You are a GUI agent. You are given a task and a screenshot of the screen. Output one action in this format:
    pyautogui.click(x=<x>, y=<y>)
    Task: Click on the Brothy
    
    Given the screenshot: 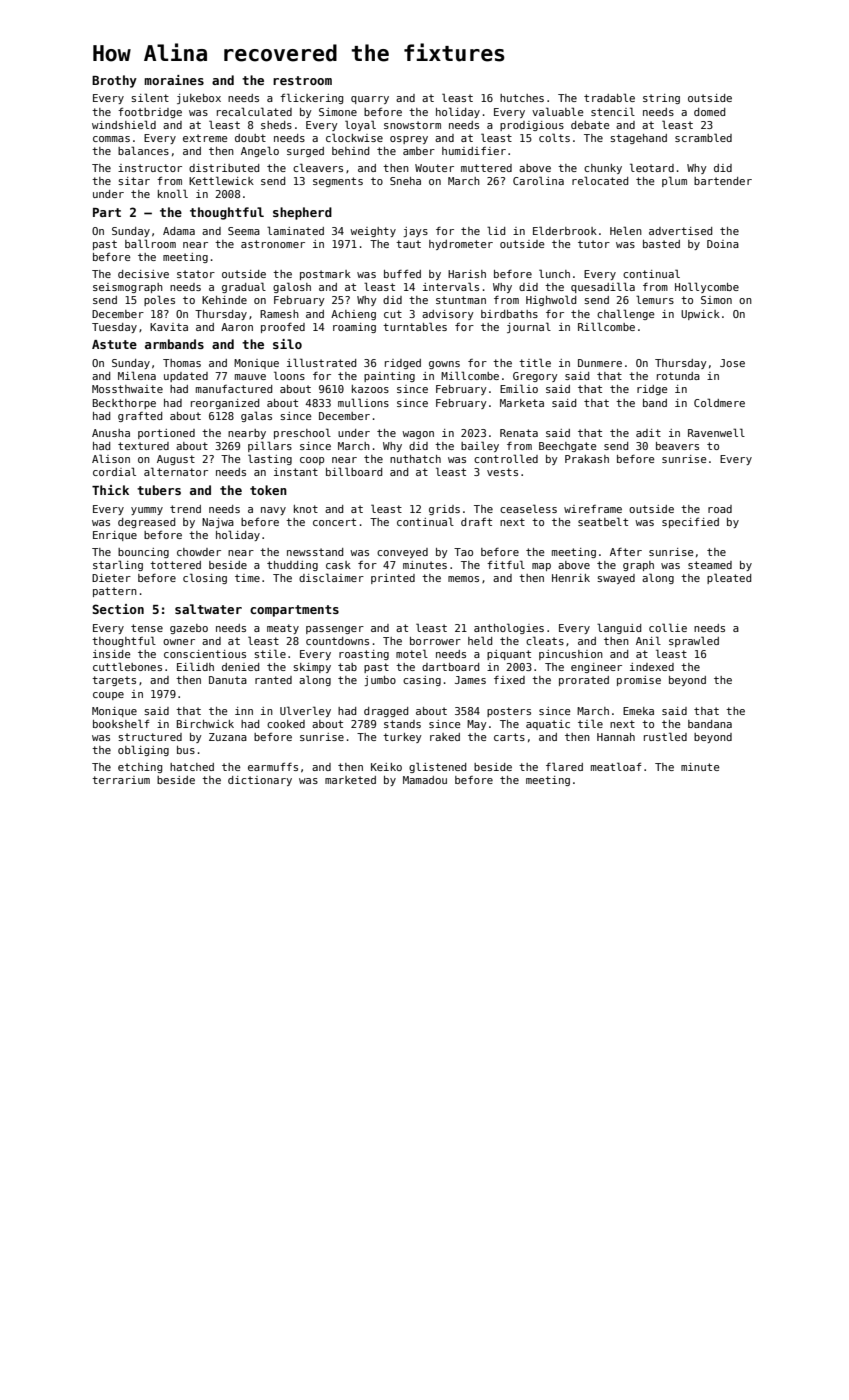 What is the action you would take?
    pyautogui.click(x=114, y=81)
